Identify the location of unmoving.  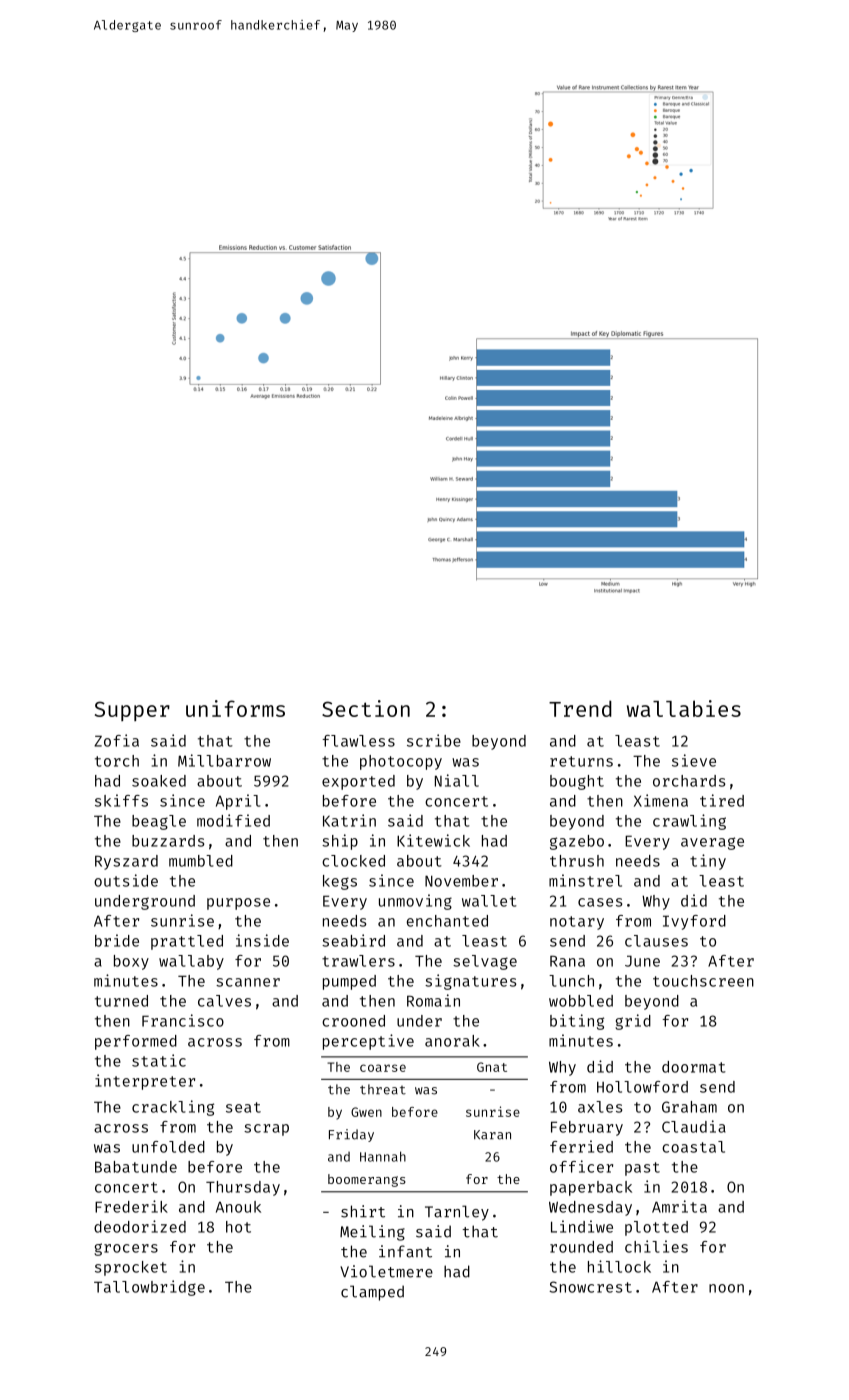
(415, 902).
